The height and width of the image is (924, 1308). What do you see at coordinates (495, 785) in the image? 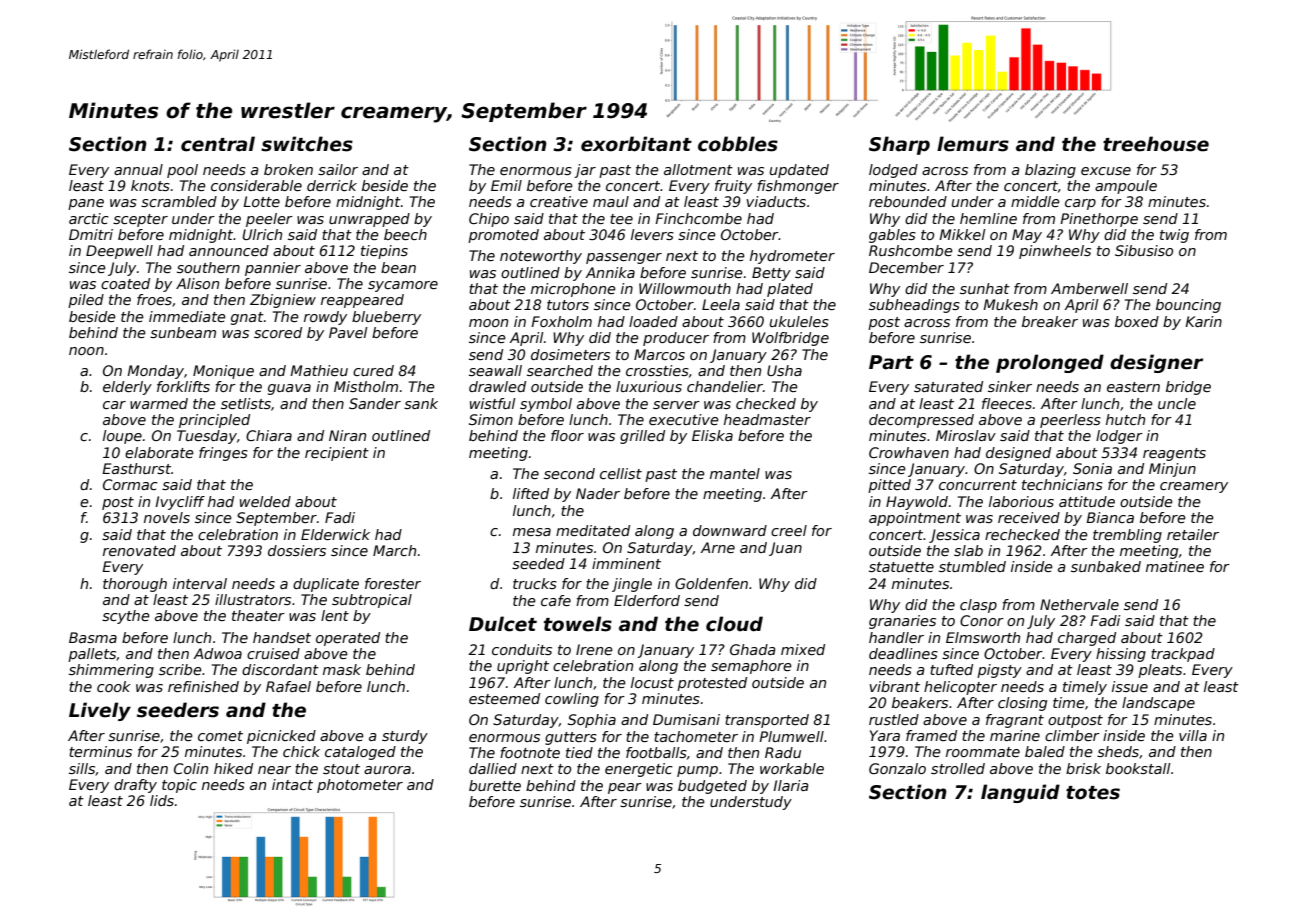
I see `burette` at bounding box center [495, 785].
